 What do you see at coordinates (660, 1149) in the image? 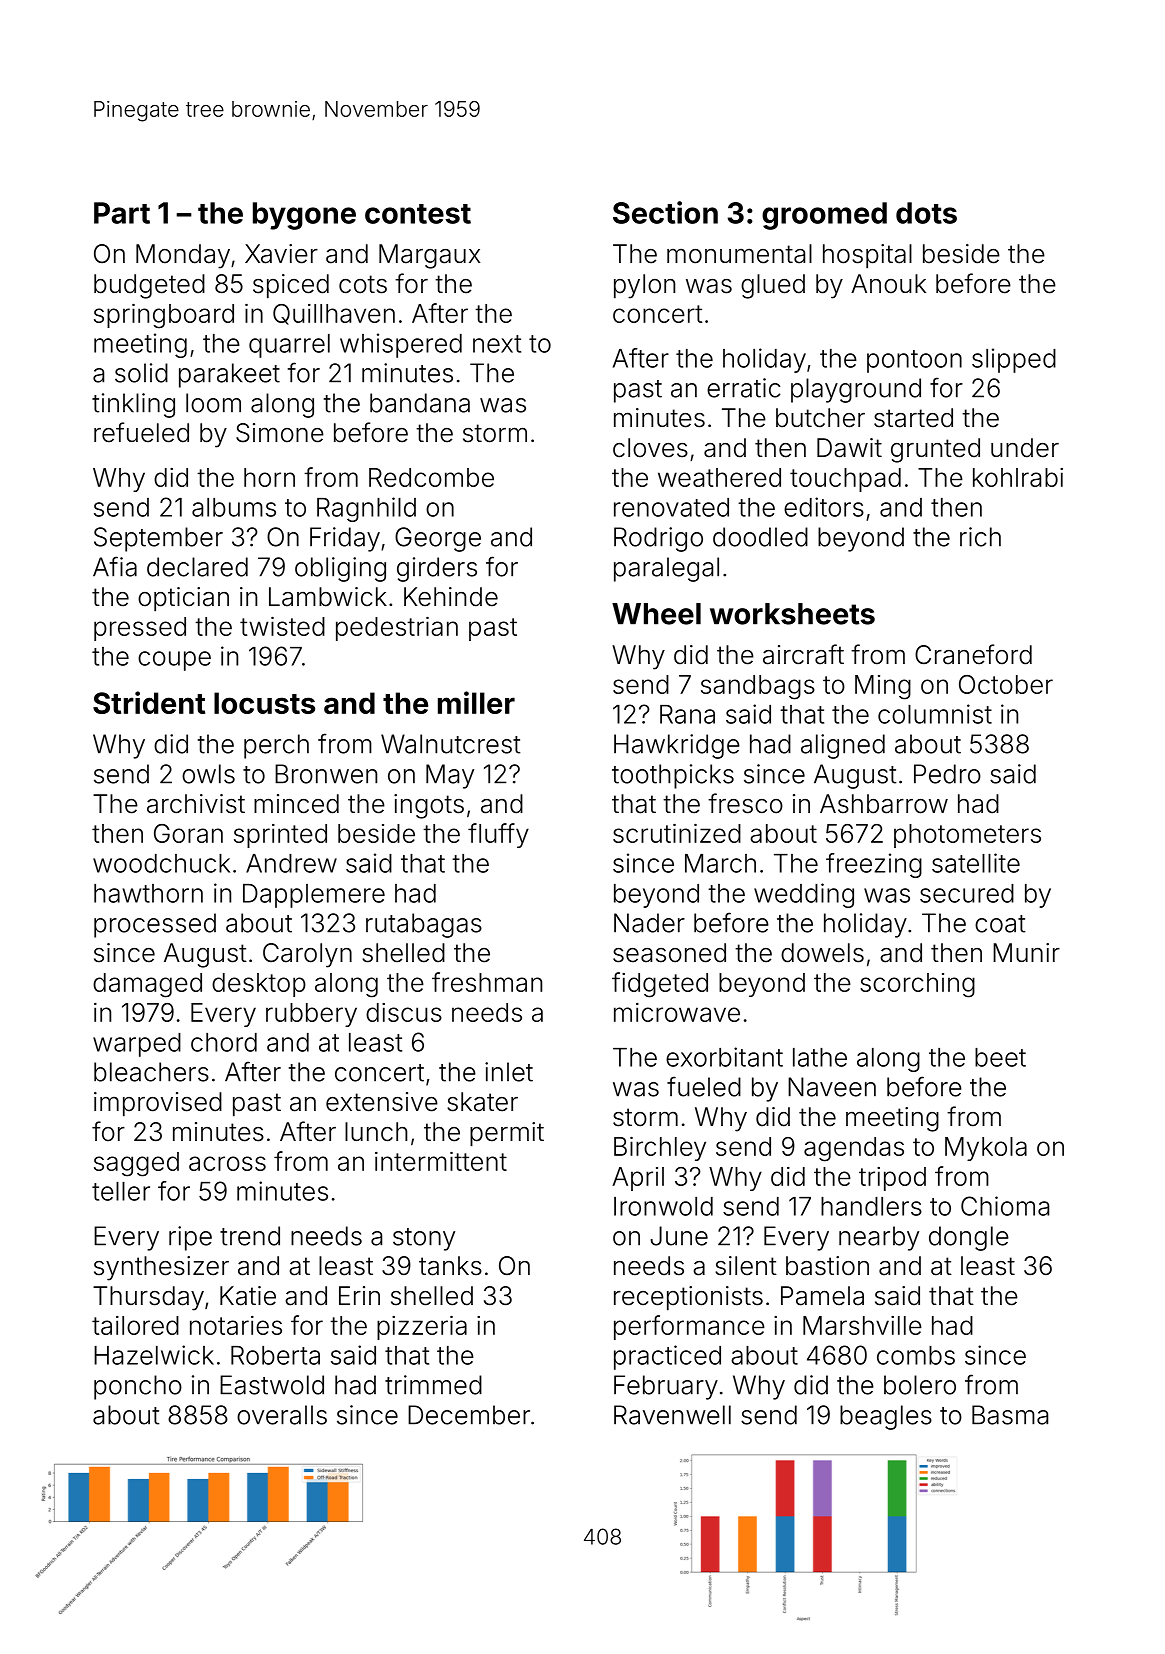
I see `Birchley` at bounding box center [660, 1149].
